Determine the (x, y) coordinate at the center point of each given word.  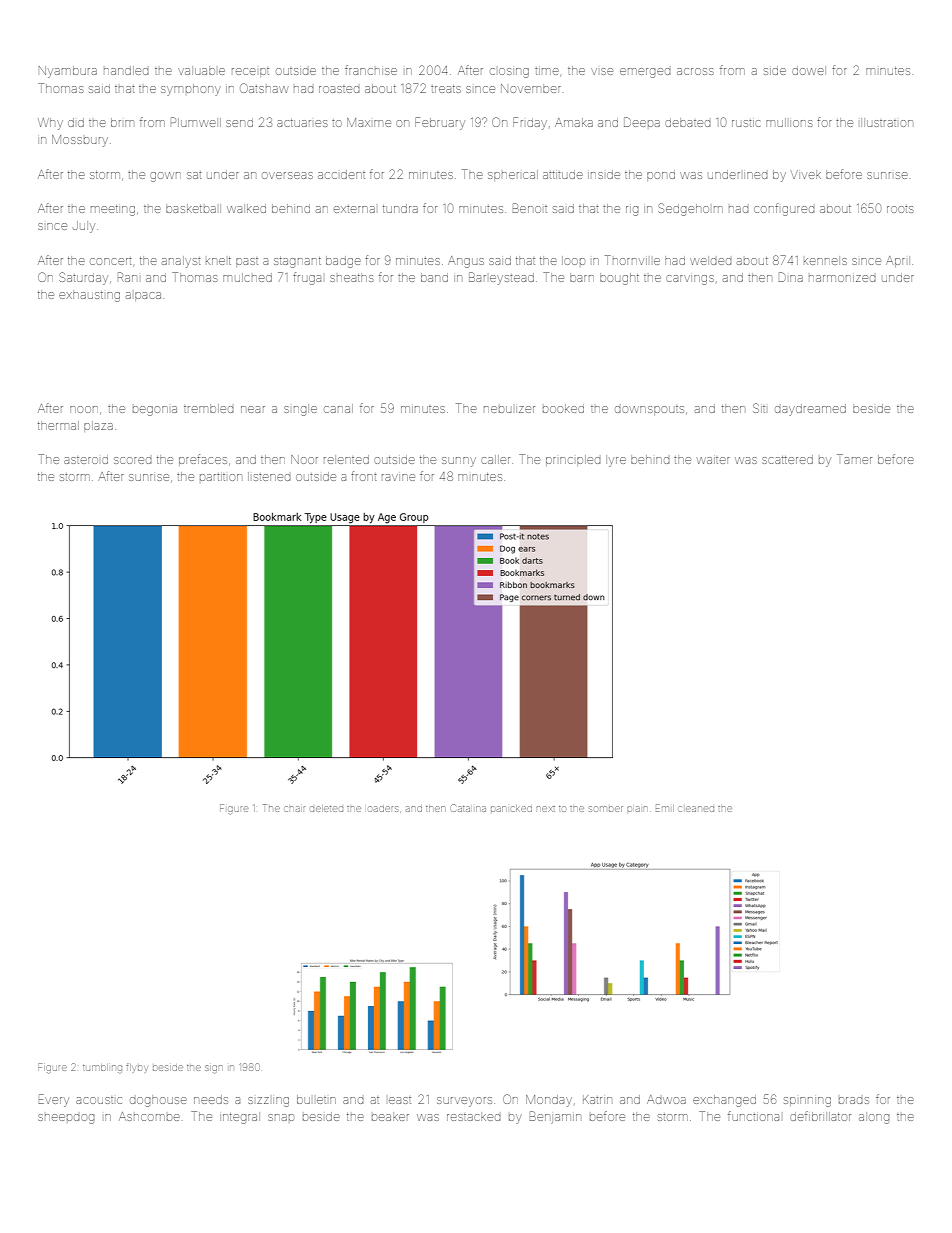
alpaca (143, 296)
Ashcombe (149, 1116)
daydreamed (810, 410)
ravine (398, 477)
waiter (713, 460)
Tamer (854, 459)
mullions (789, 122)
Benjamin (555, 1117)
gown (165, 177)
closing (509, 73)
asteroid (86, 460)
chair (294, 809)
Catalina (468, 808)
